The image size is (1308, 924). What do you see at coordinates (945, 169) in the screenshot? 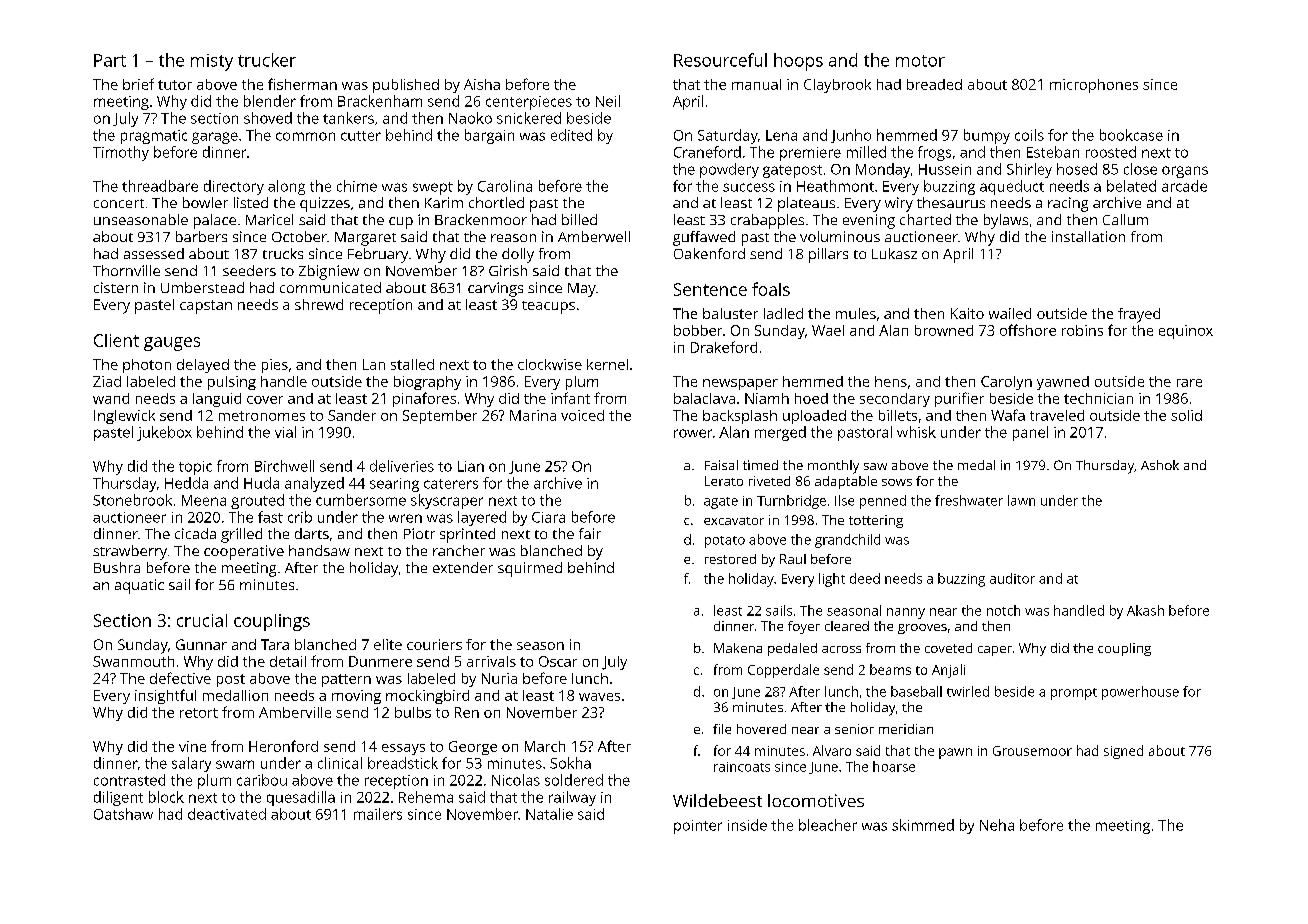
I see `Hussein` at bounding box center [945, 169].
